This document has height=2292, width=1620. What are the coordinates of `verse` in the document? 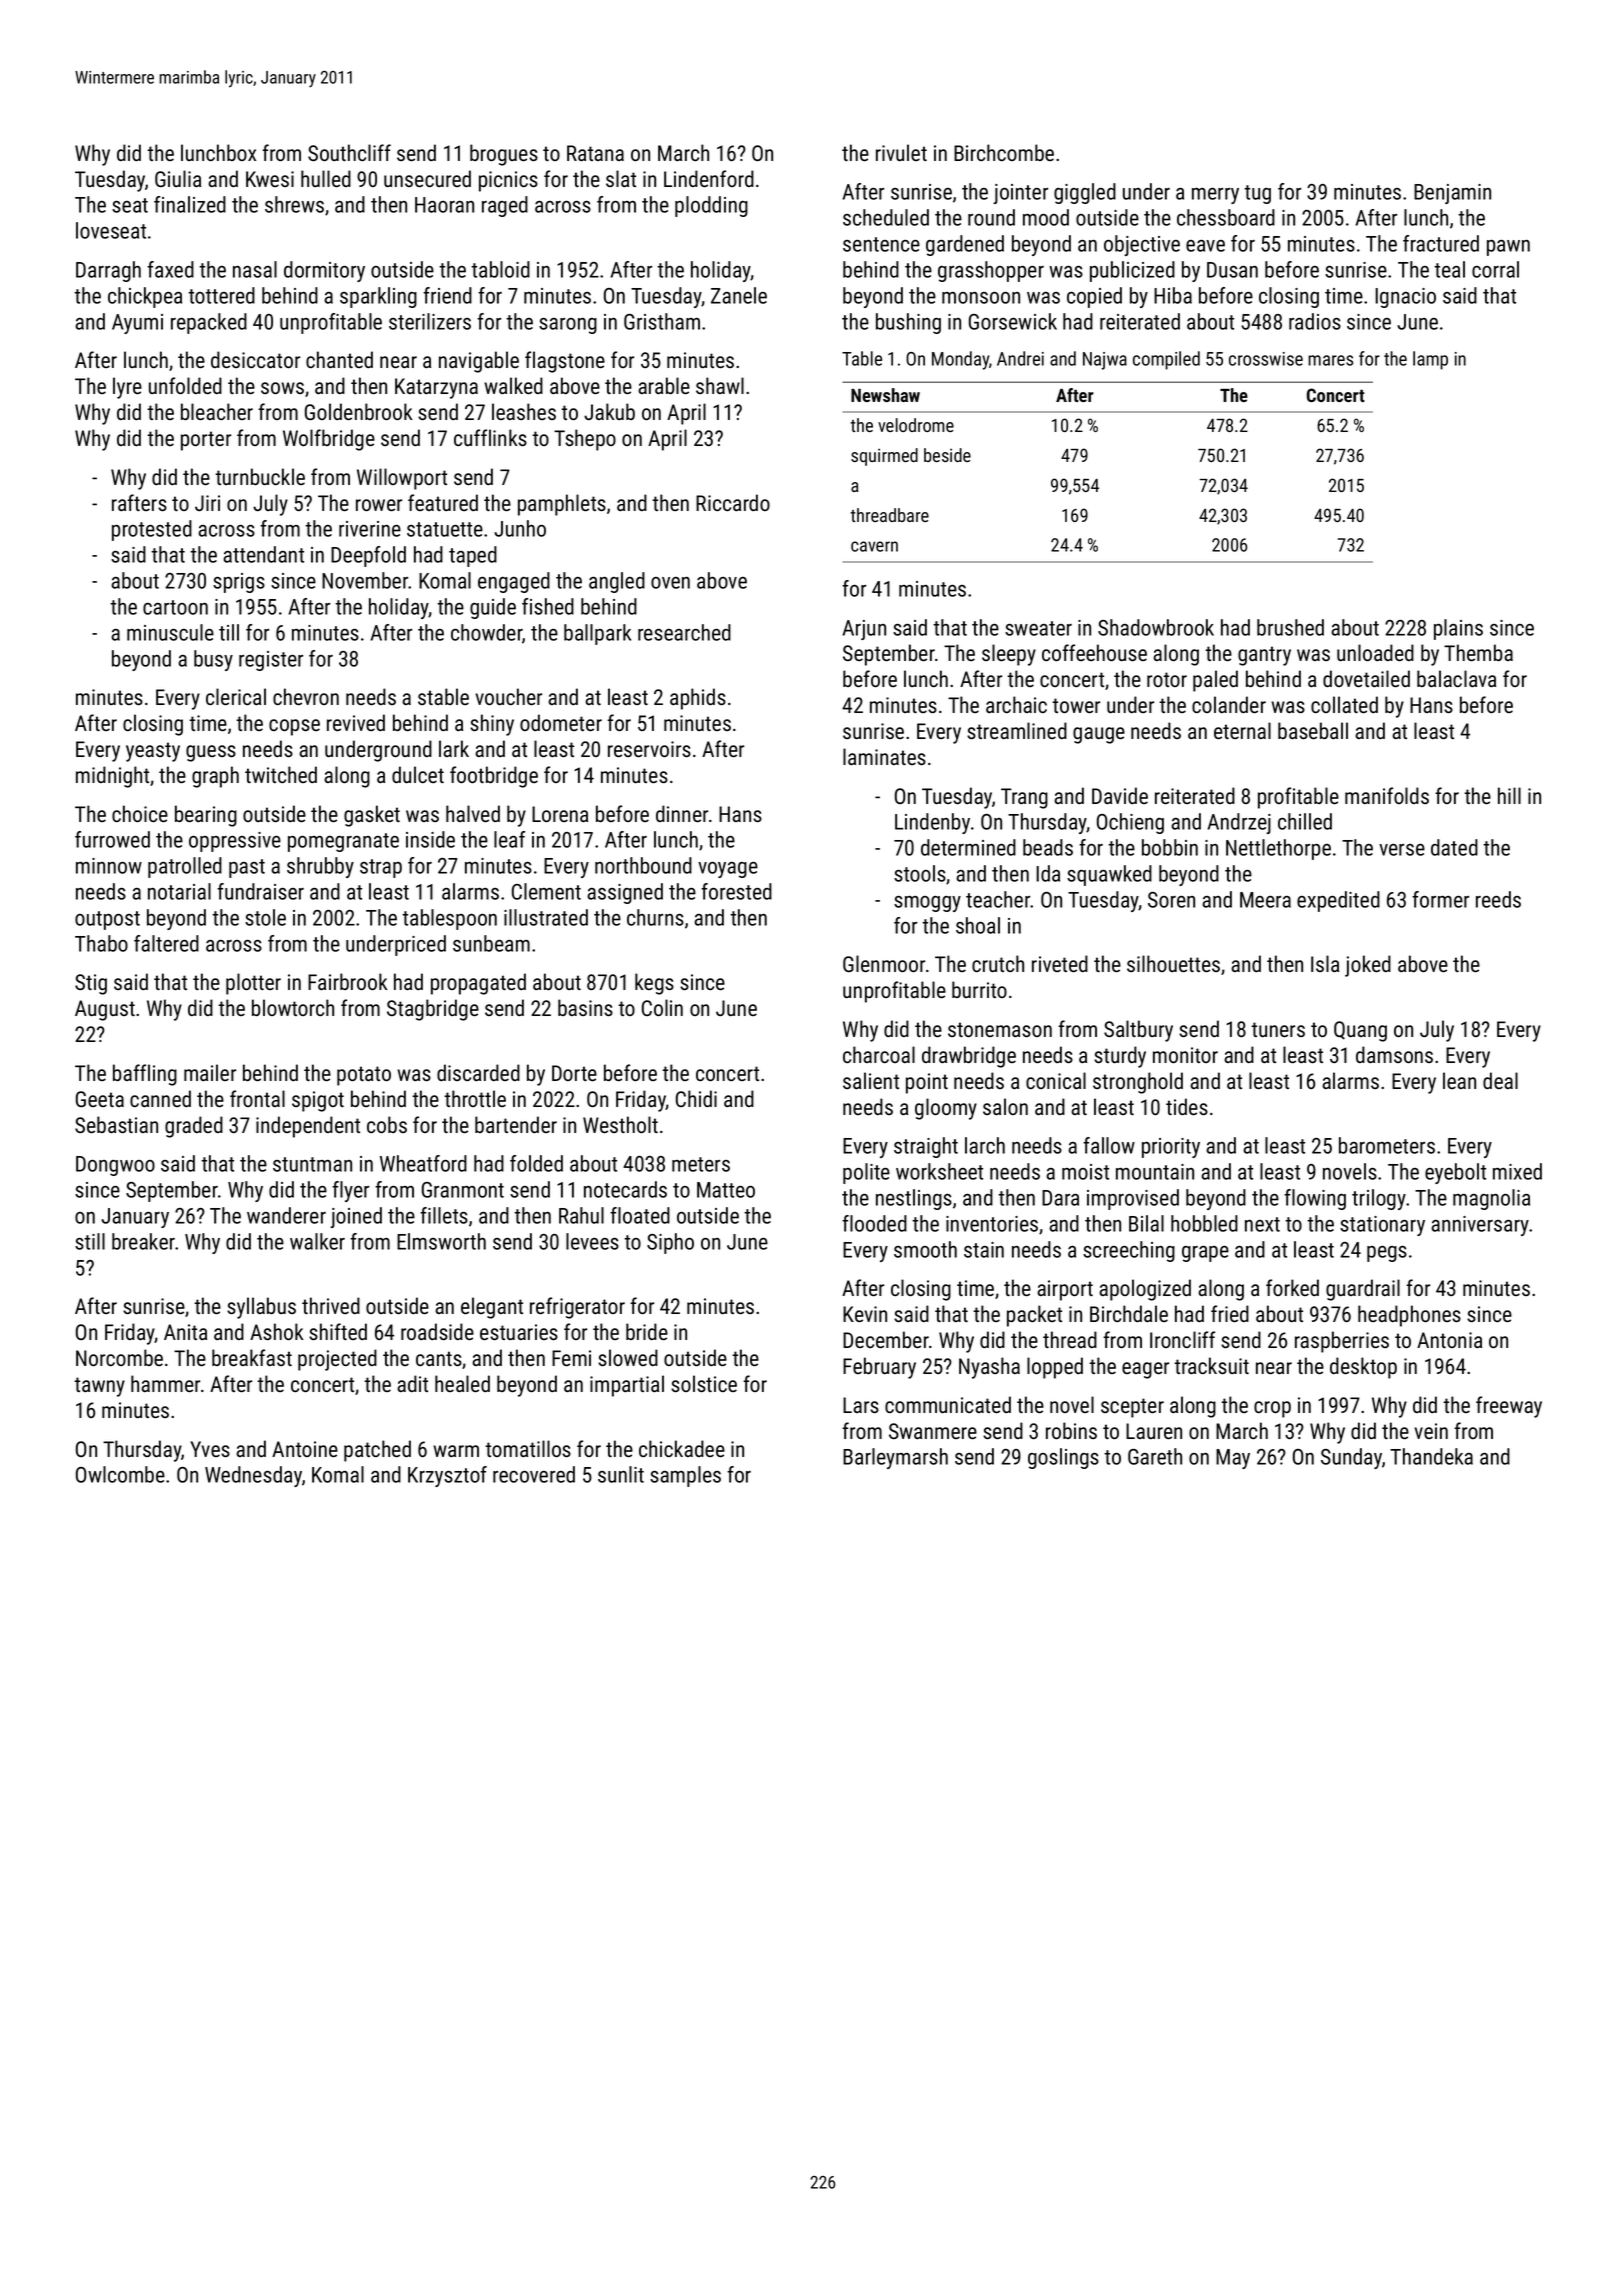 It's located at (1402, 850).
